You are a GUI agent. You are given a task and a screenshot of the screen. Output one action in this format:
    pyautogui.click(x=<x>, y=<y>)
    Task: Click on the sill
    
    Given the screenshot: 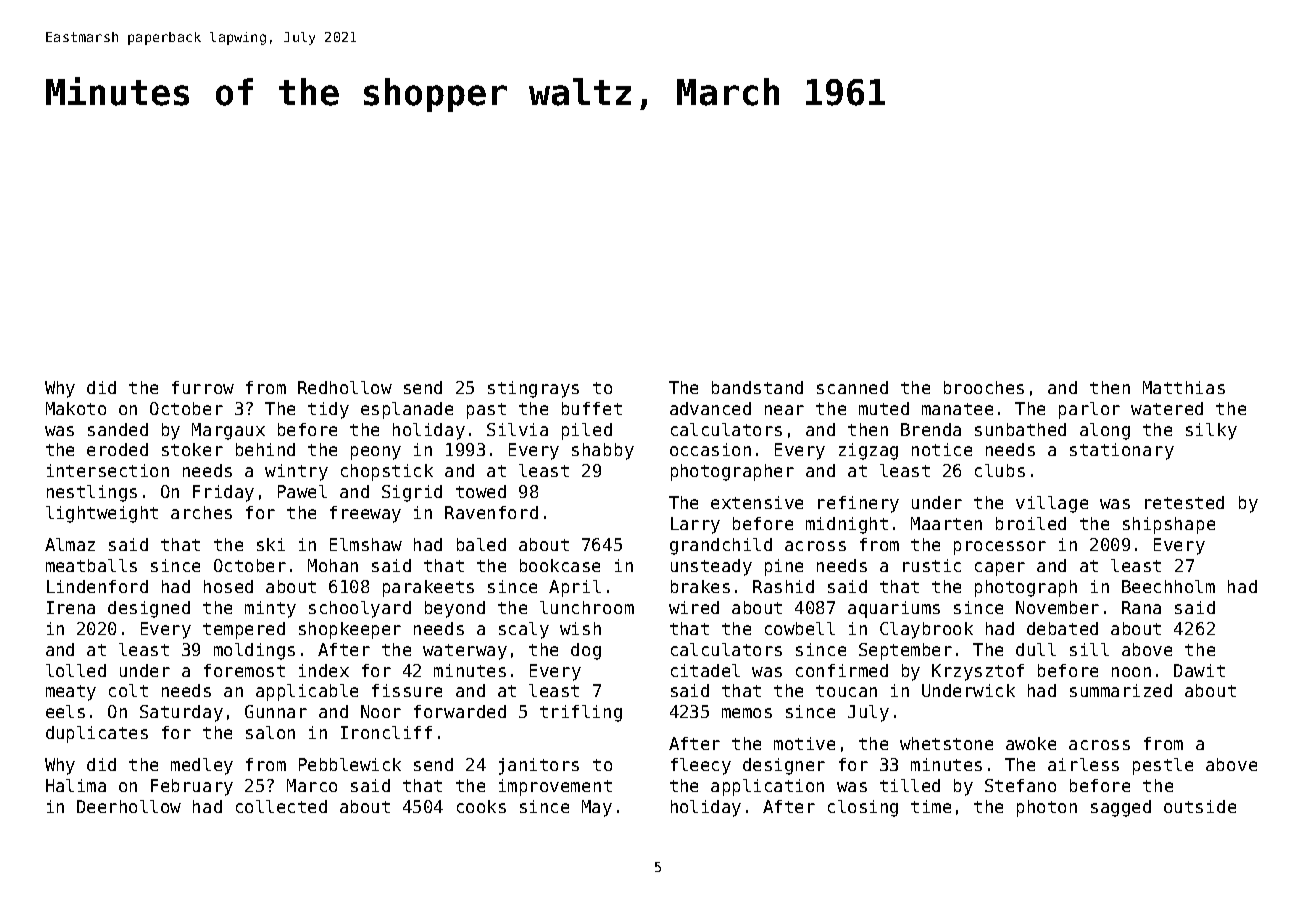 What is the action you would take?
    pyautogui.click(x=1089, y=649)
